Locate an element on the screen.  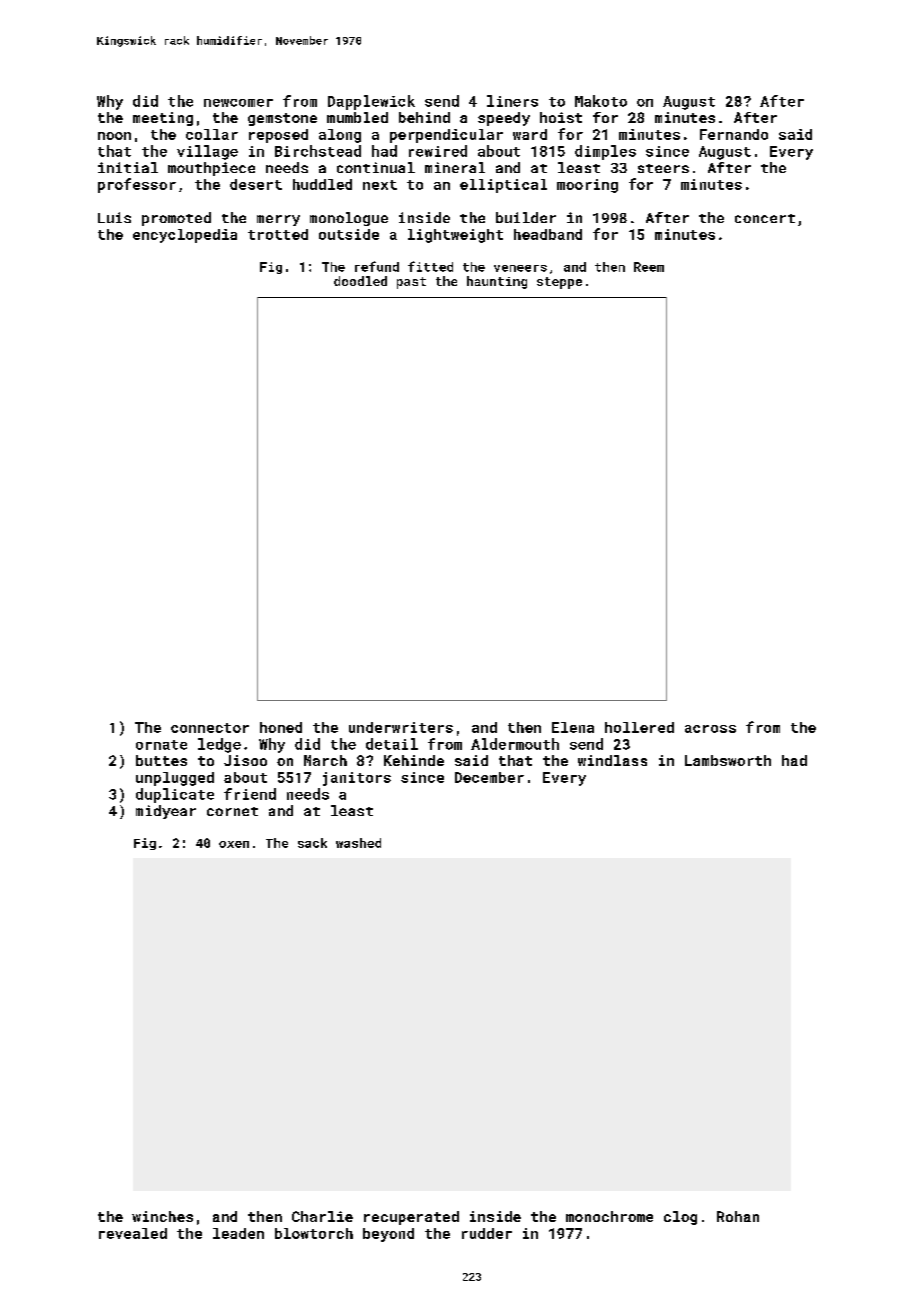
steppe is located at coordinates (559, 283).
